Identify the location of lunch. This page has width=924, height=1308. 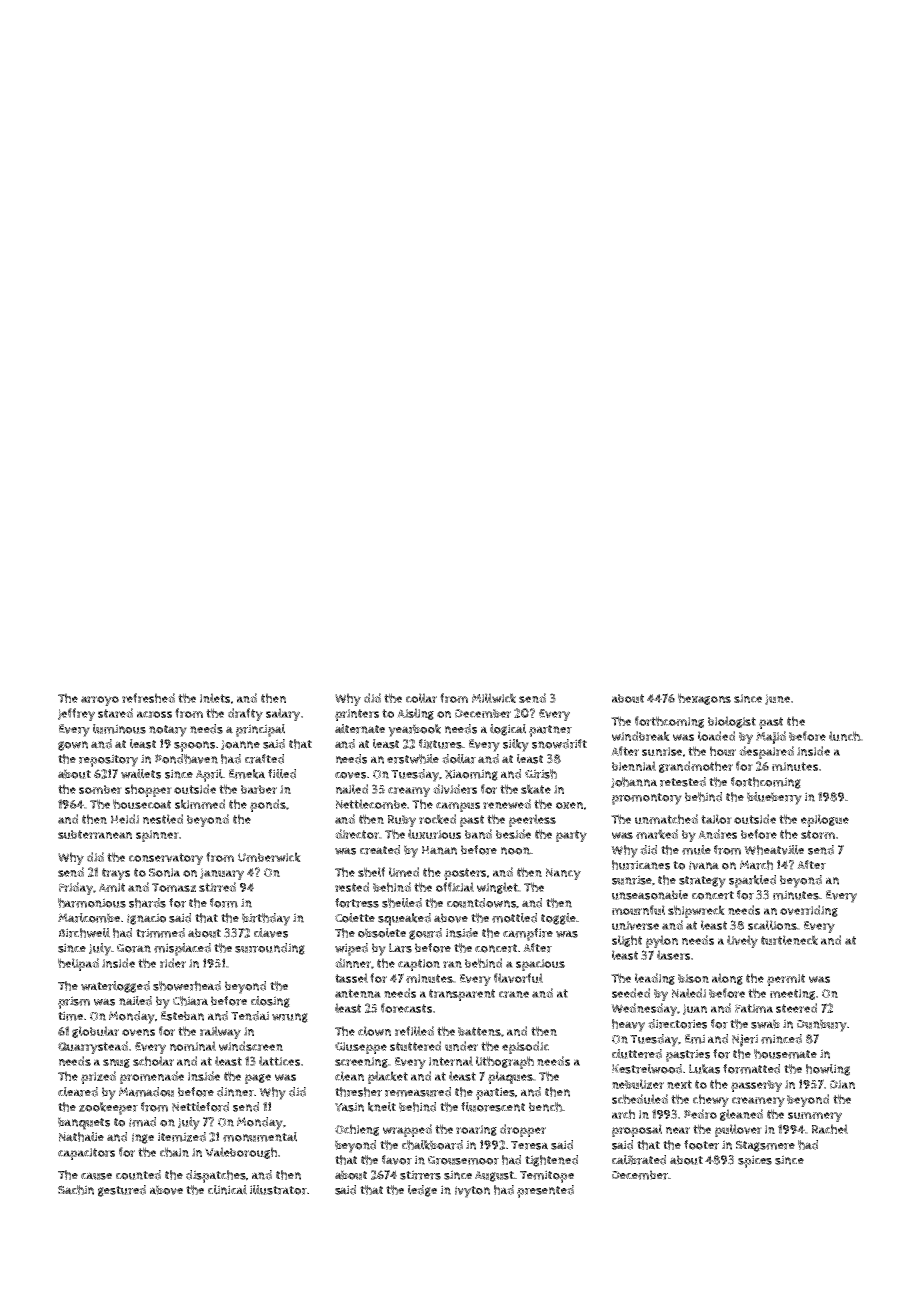
(844, 736).
